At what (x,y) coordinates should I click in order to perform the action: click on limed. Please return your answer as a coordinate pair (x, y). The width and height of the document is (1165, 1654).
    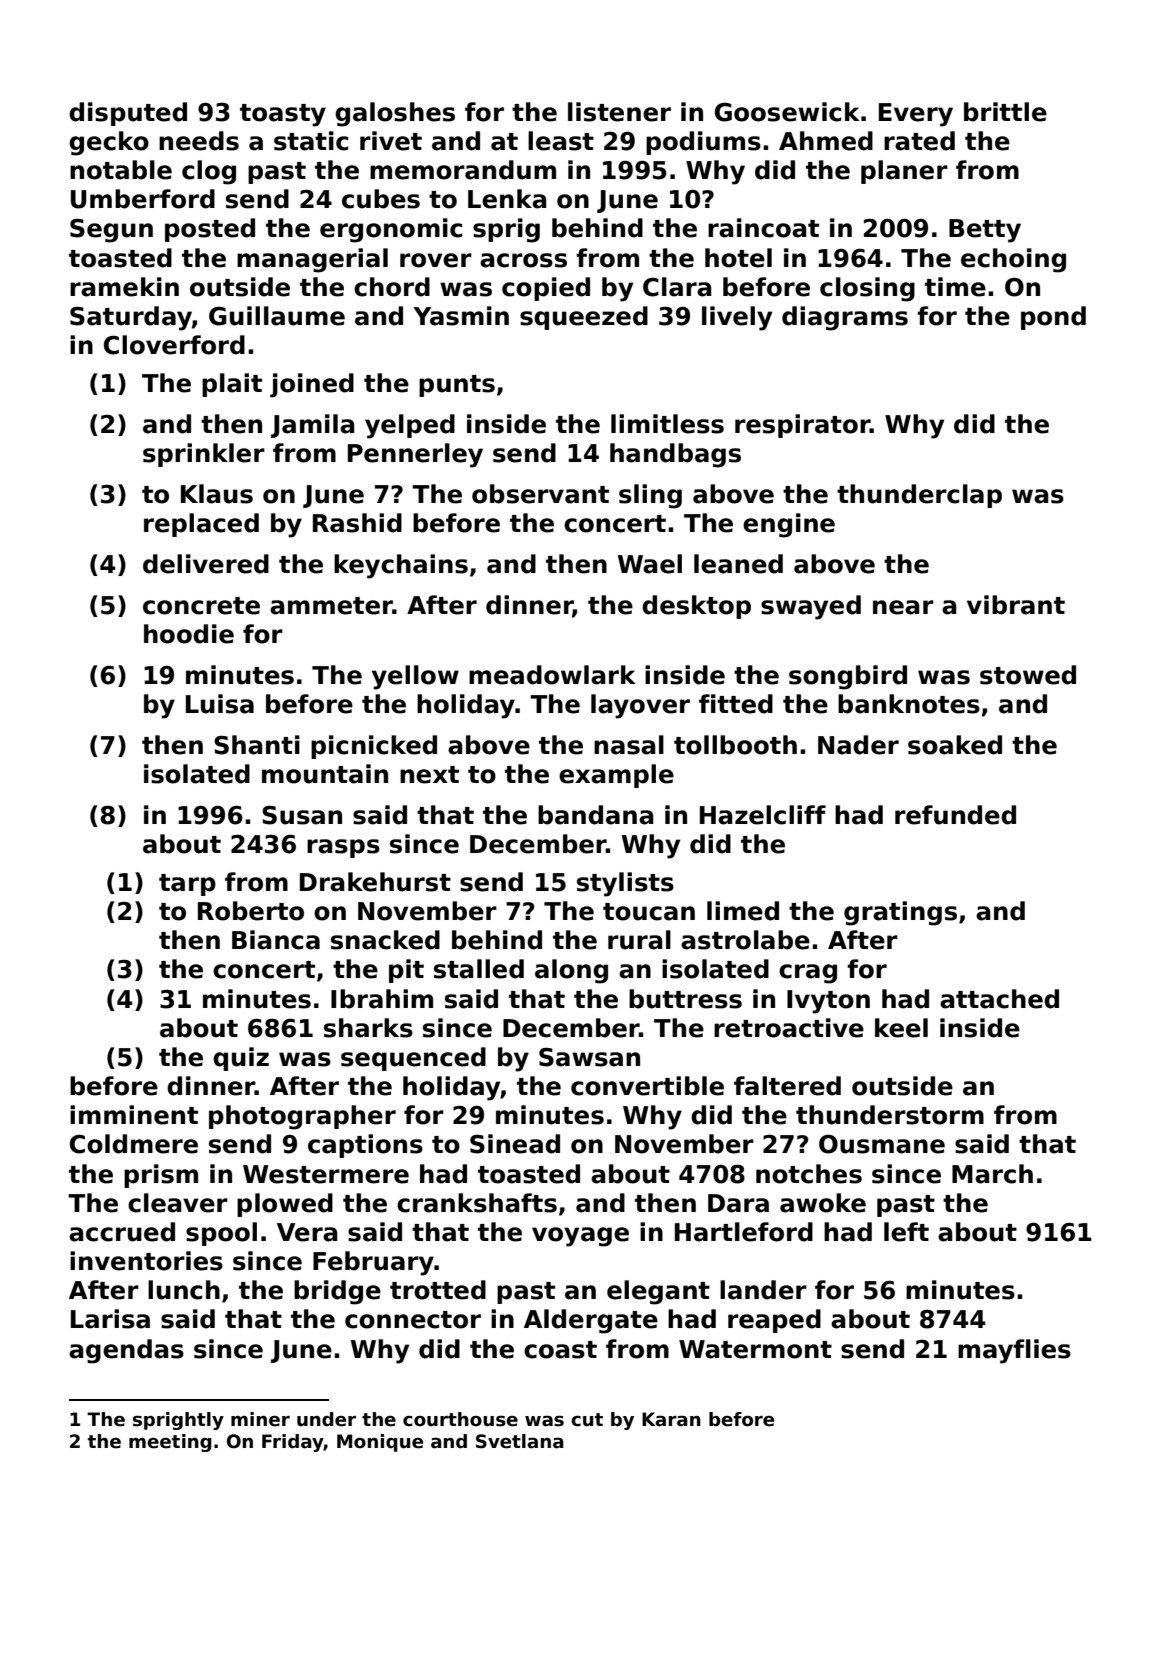
    Looking at the image, I should click on (743, 911).
